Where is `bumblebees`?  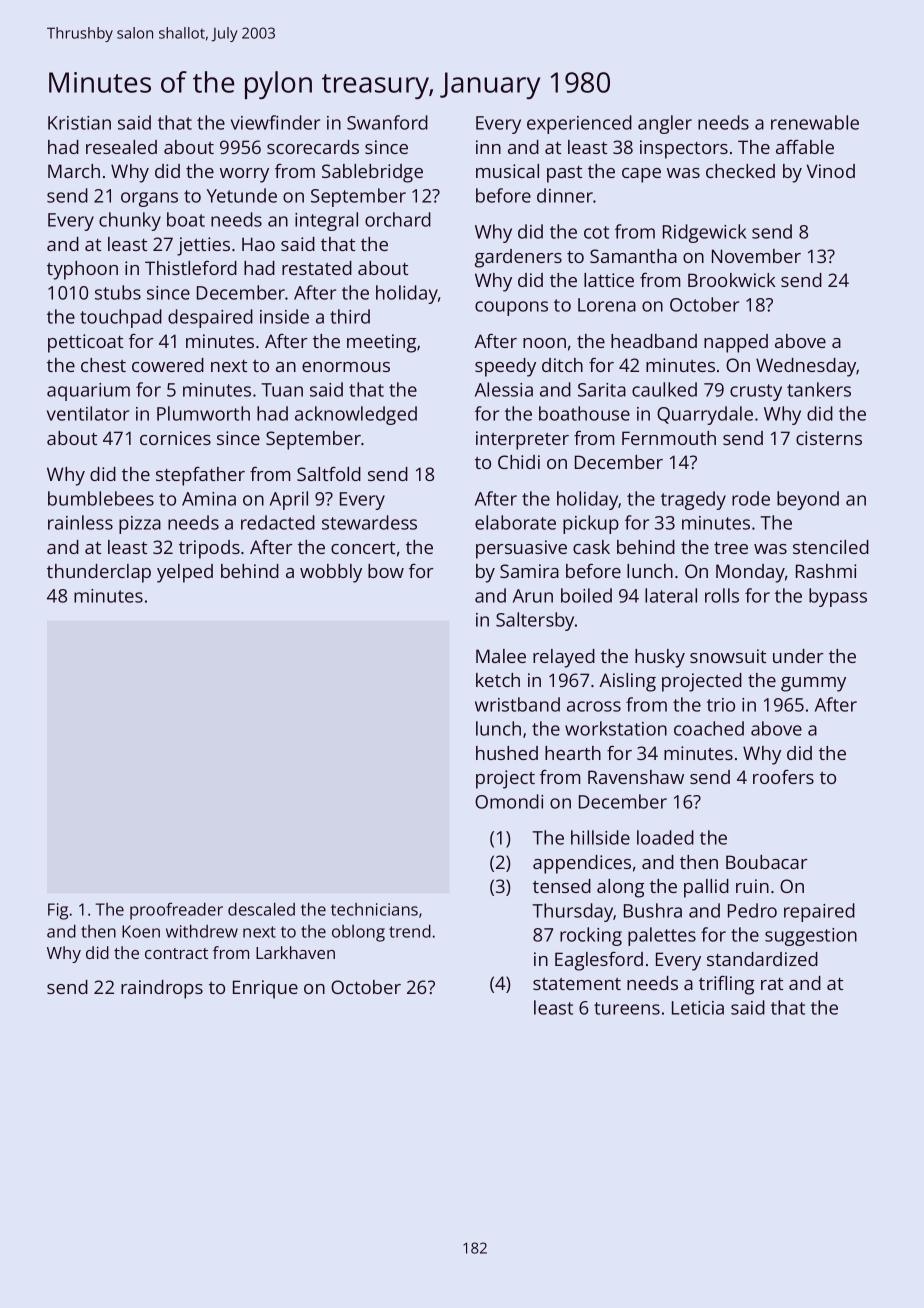 bumblebees is located at coordinates (101, 498).
